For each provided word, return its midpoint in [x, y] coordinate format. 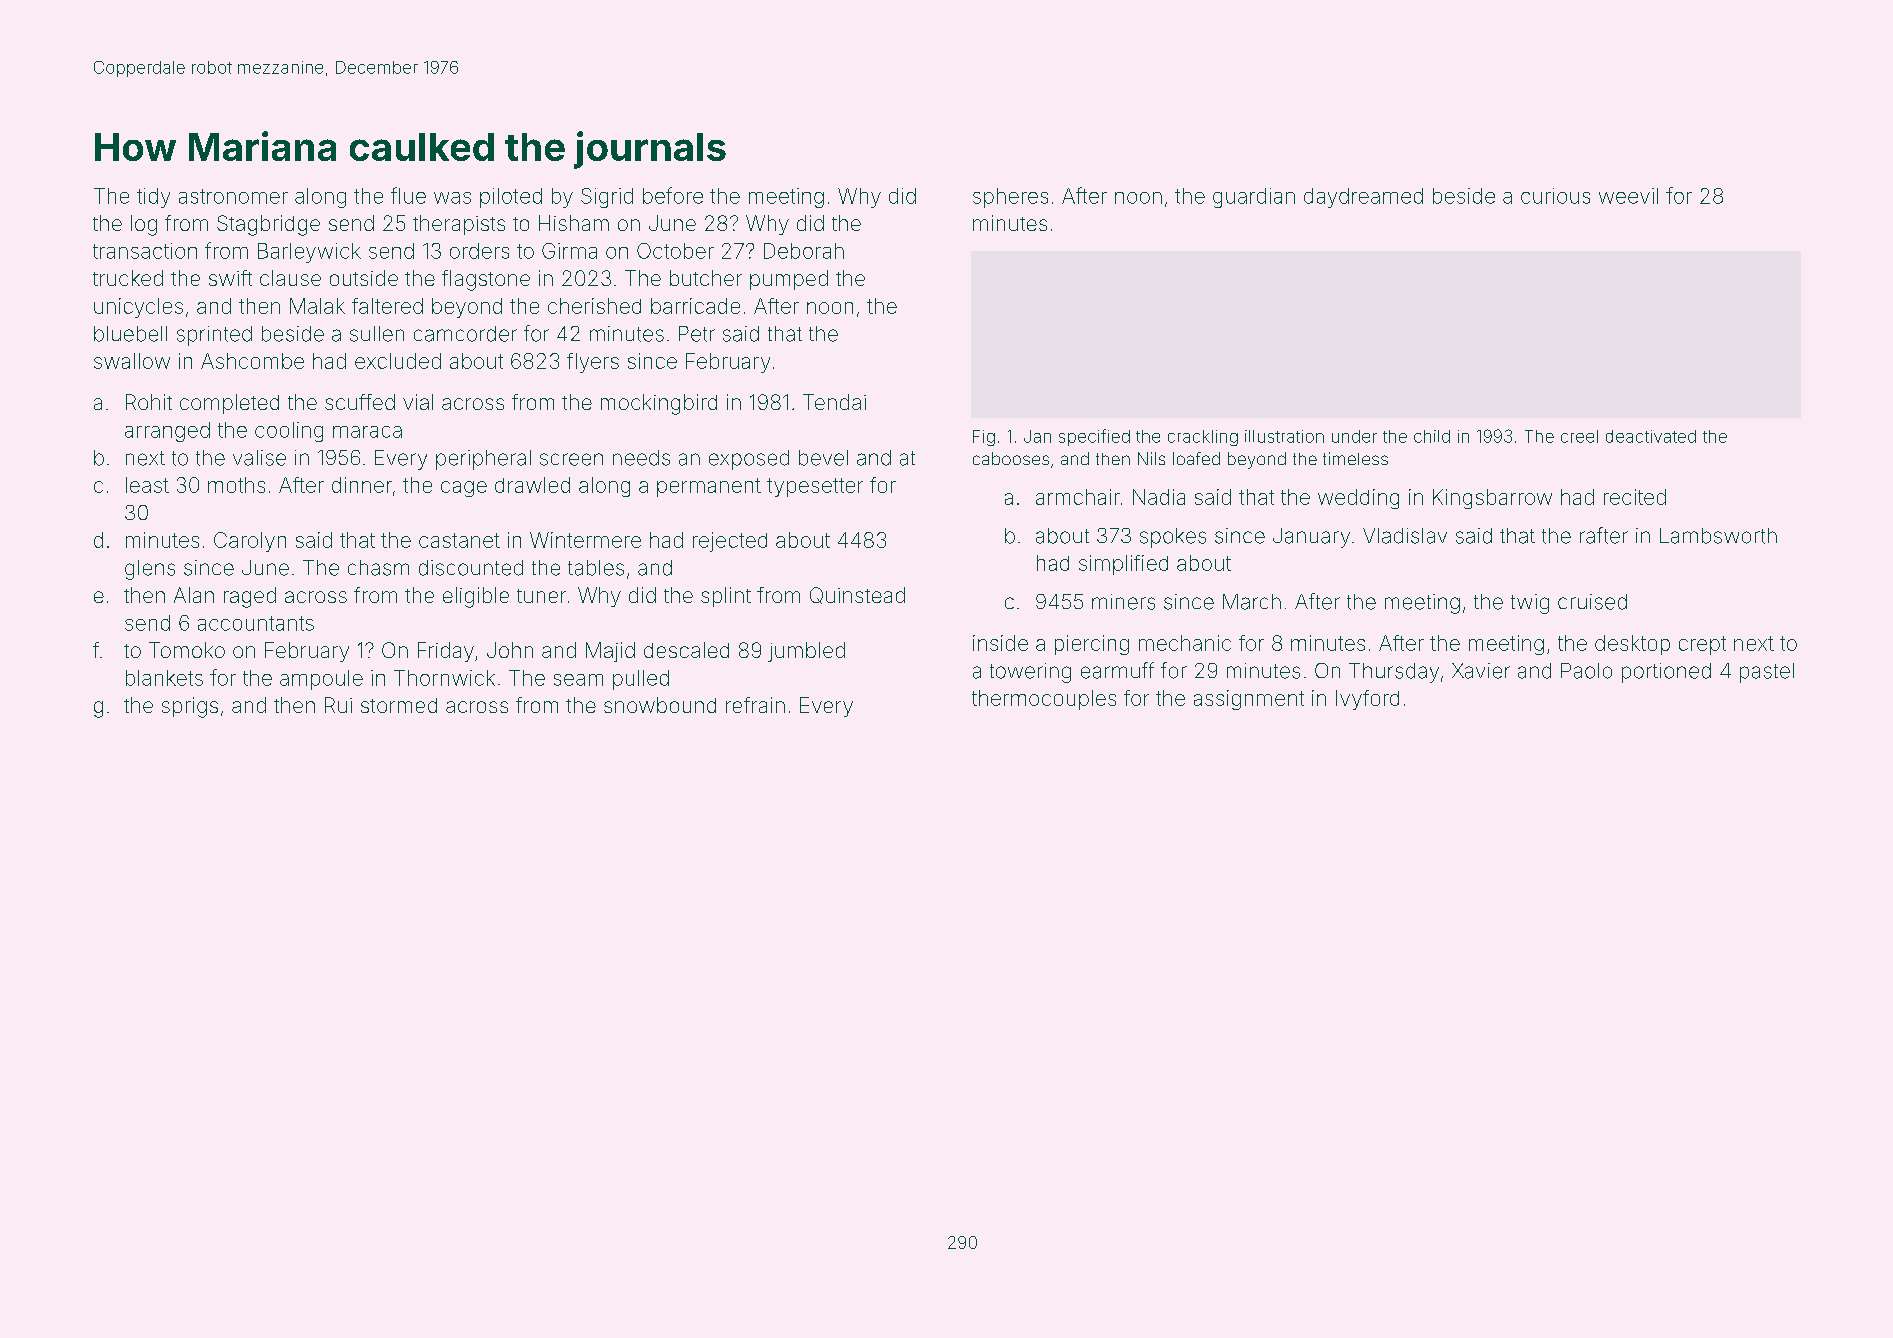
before [673, 195]
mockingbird [659, 404]
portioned [1666, 673]
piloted [511, 198]
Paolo [1586, 671]
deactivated [1651, 436]
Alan [194, 595]
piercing [1092, 645]
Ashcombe [252, 361]
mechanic [1185, 643]
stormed [399, 705]
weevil [1628, 196]
